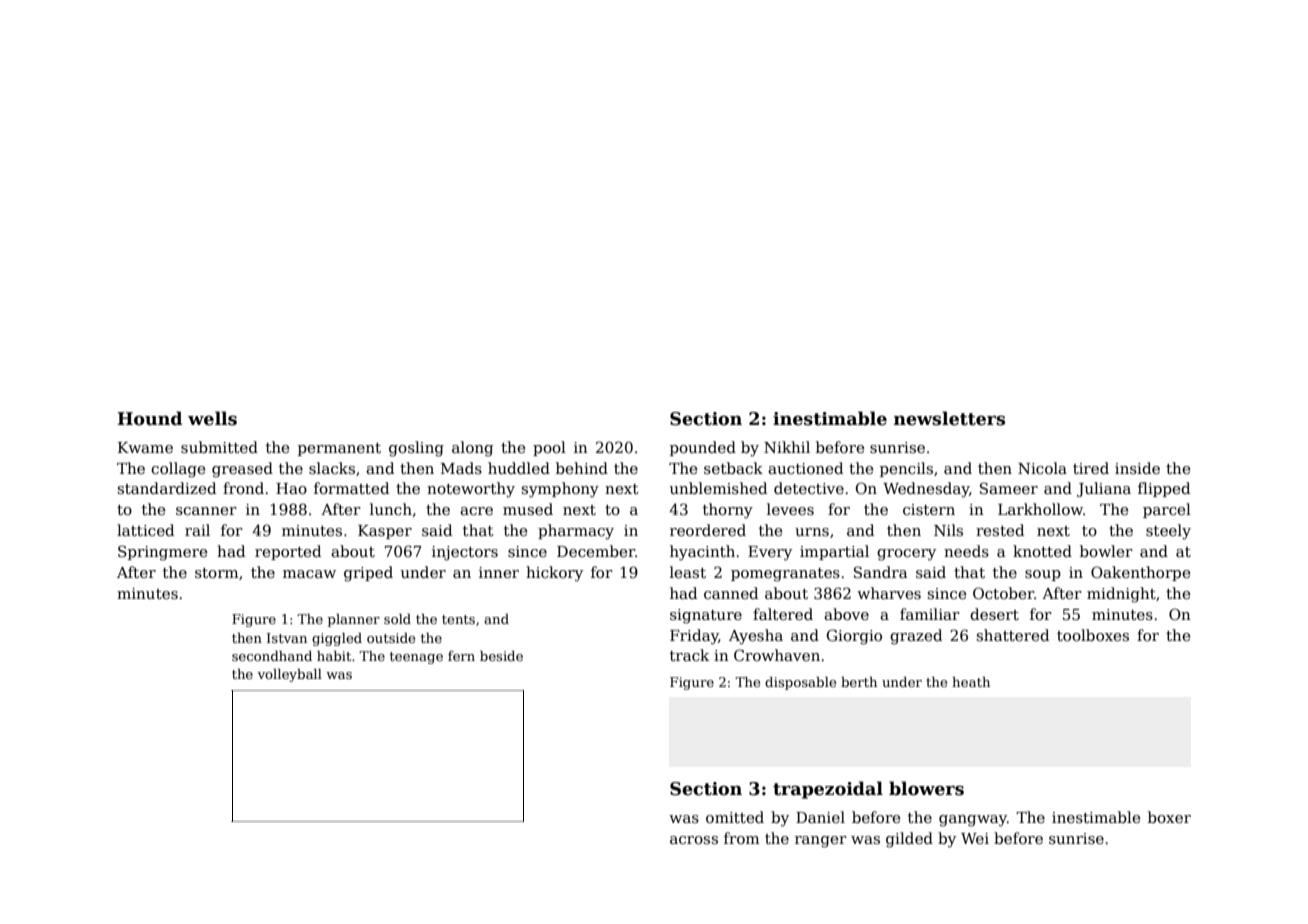 Image resolution: width=1308 pixels, height=924 pixels. I want to click on knotted, so click(1042, 551).
